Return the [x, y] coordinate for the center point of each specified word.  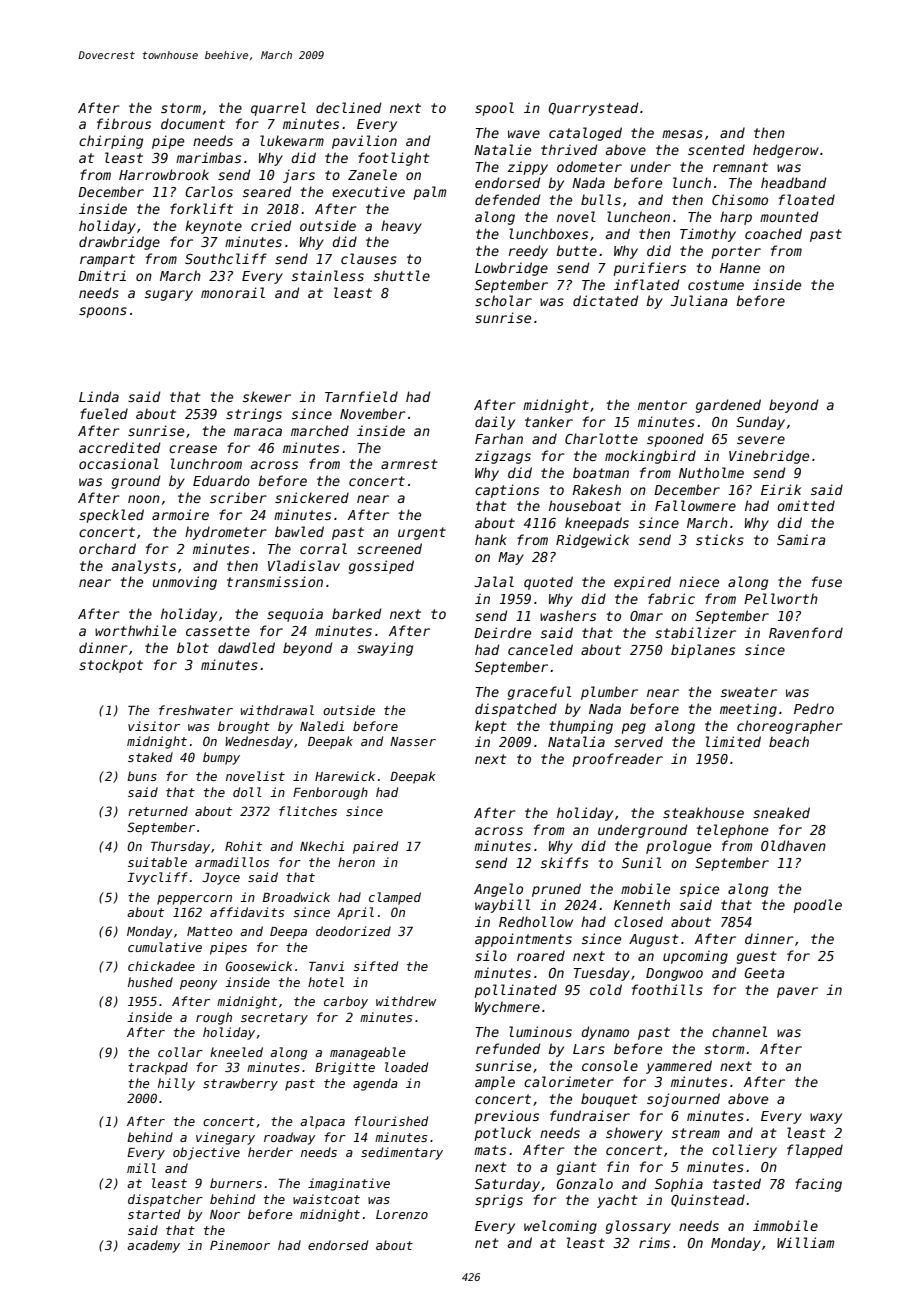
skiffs [564, 862]
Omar [646, 616]
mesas [682, 134]
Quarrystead [593, 109]
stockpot [111, 666]
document [193, 123]
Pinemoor [240, 1245]
